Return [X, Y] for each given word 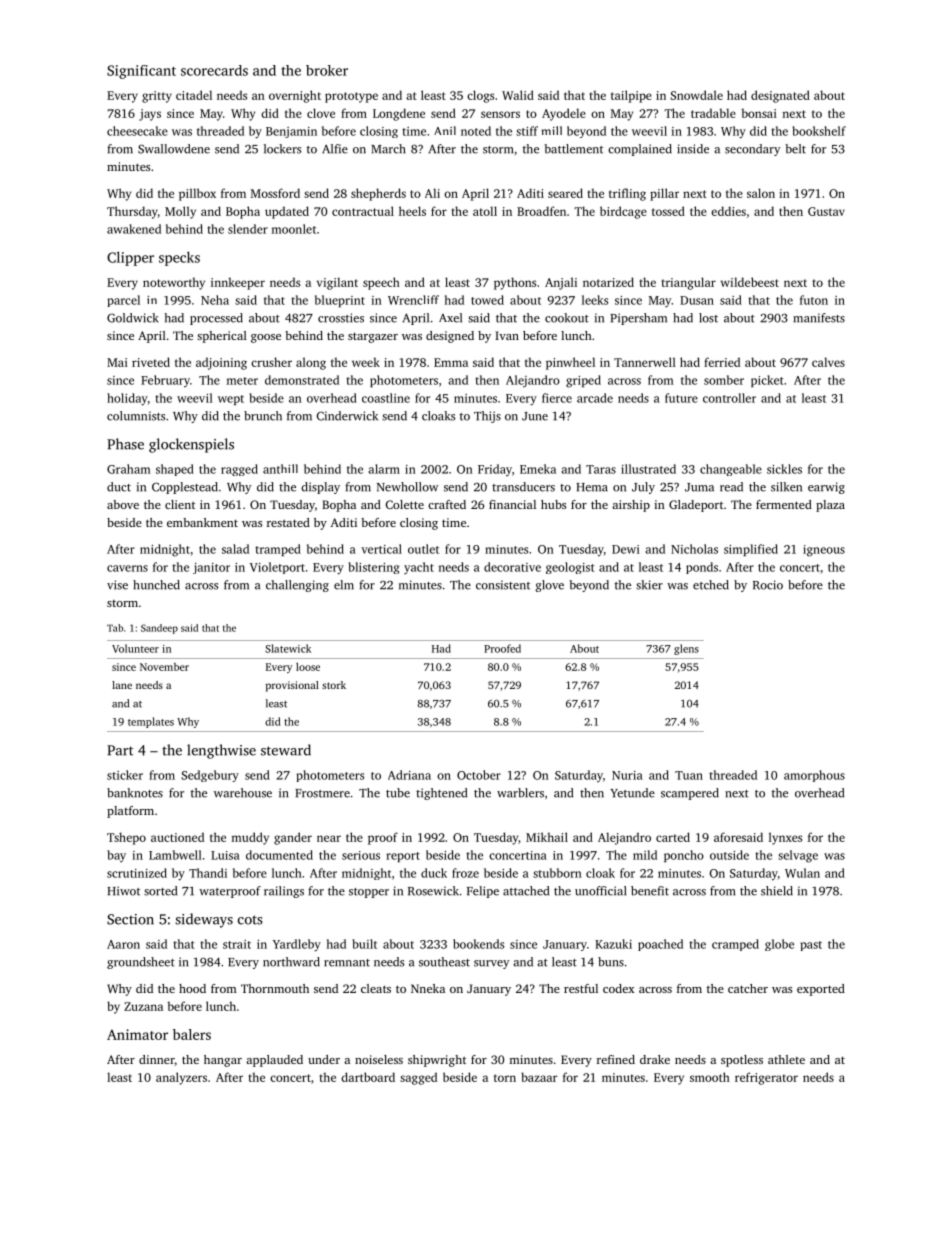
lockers [282, 149]
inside [693, 149]
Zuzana [143, 1006]
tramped [278, 550]
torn [505, 1078]
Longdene [399, 114]
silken [786, 487]
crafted [447, 504]
